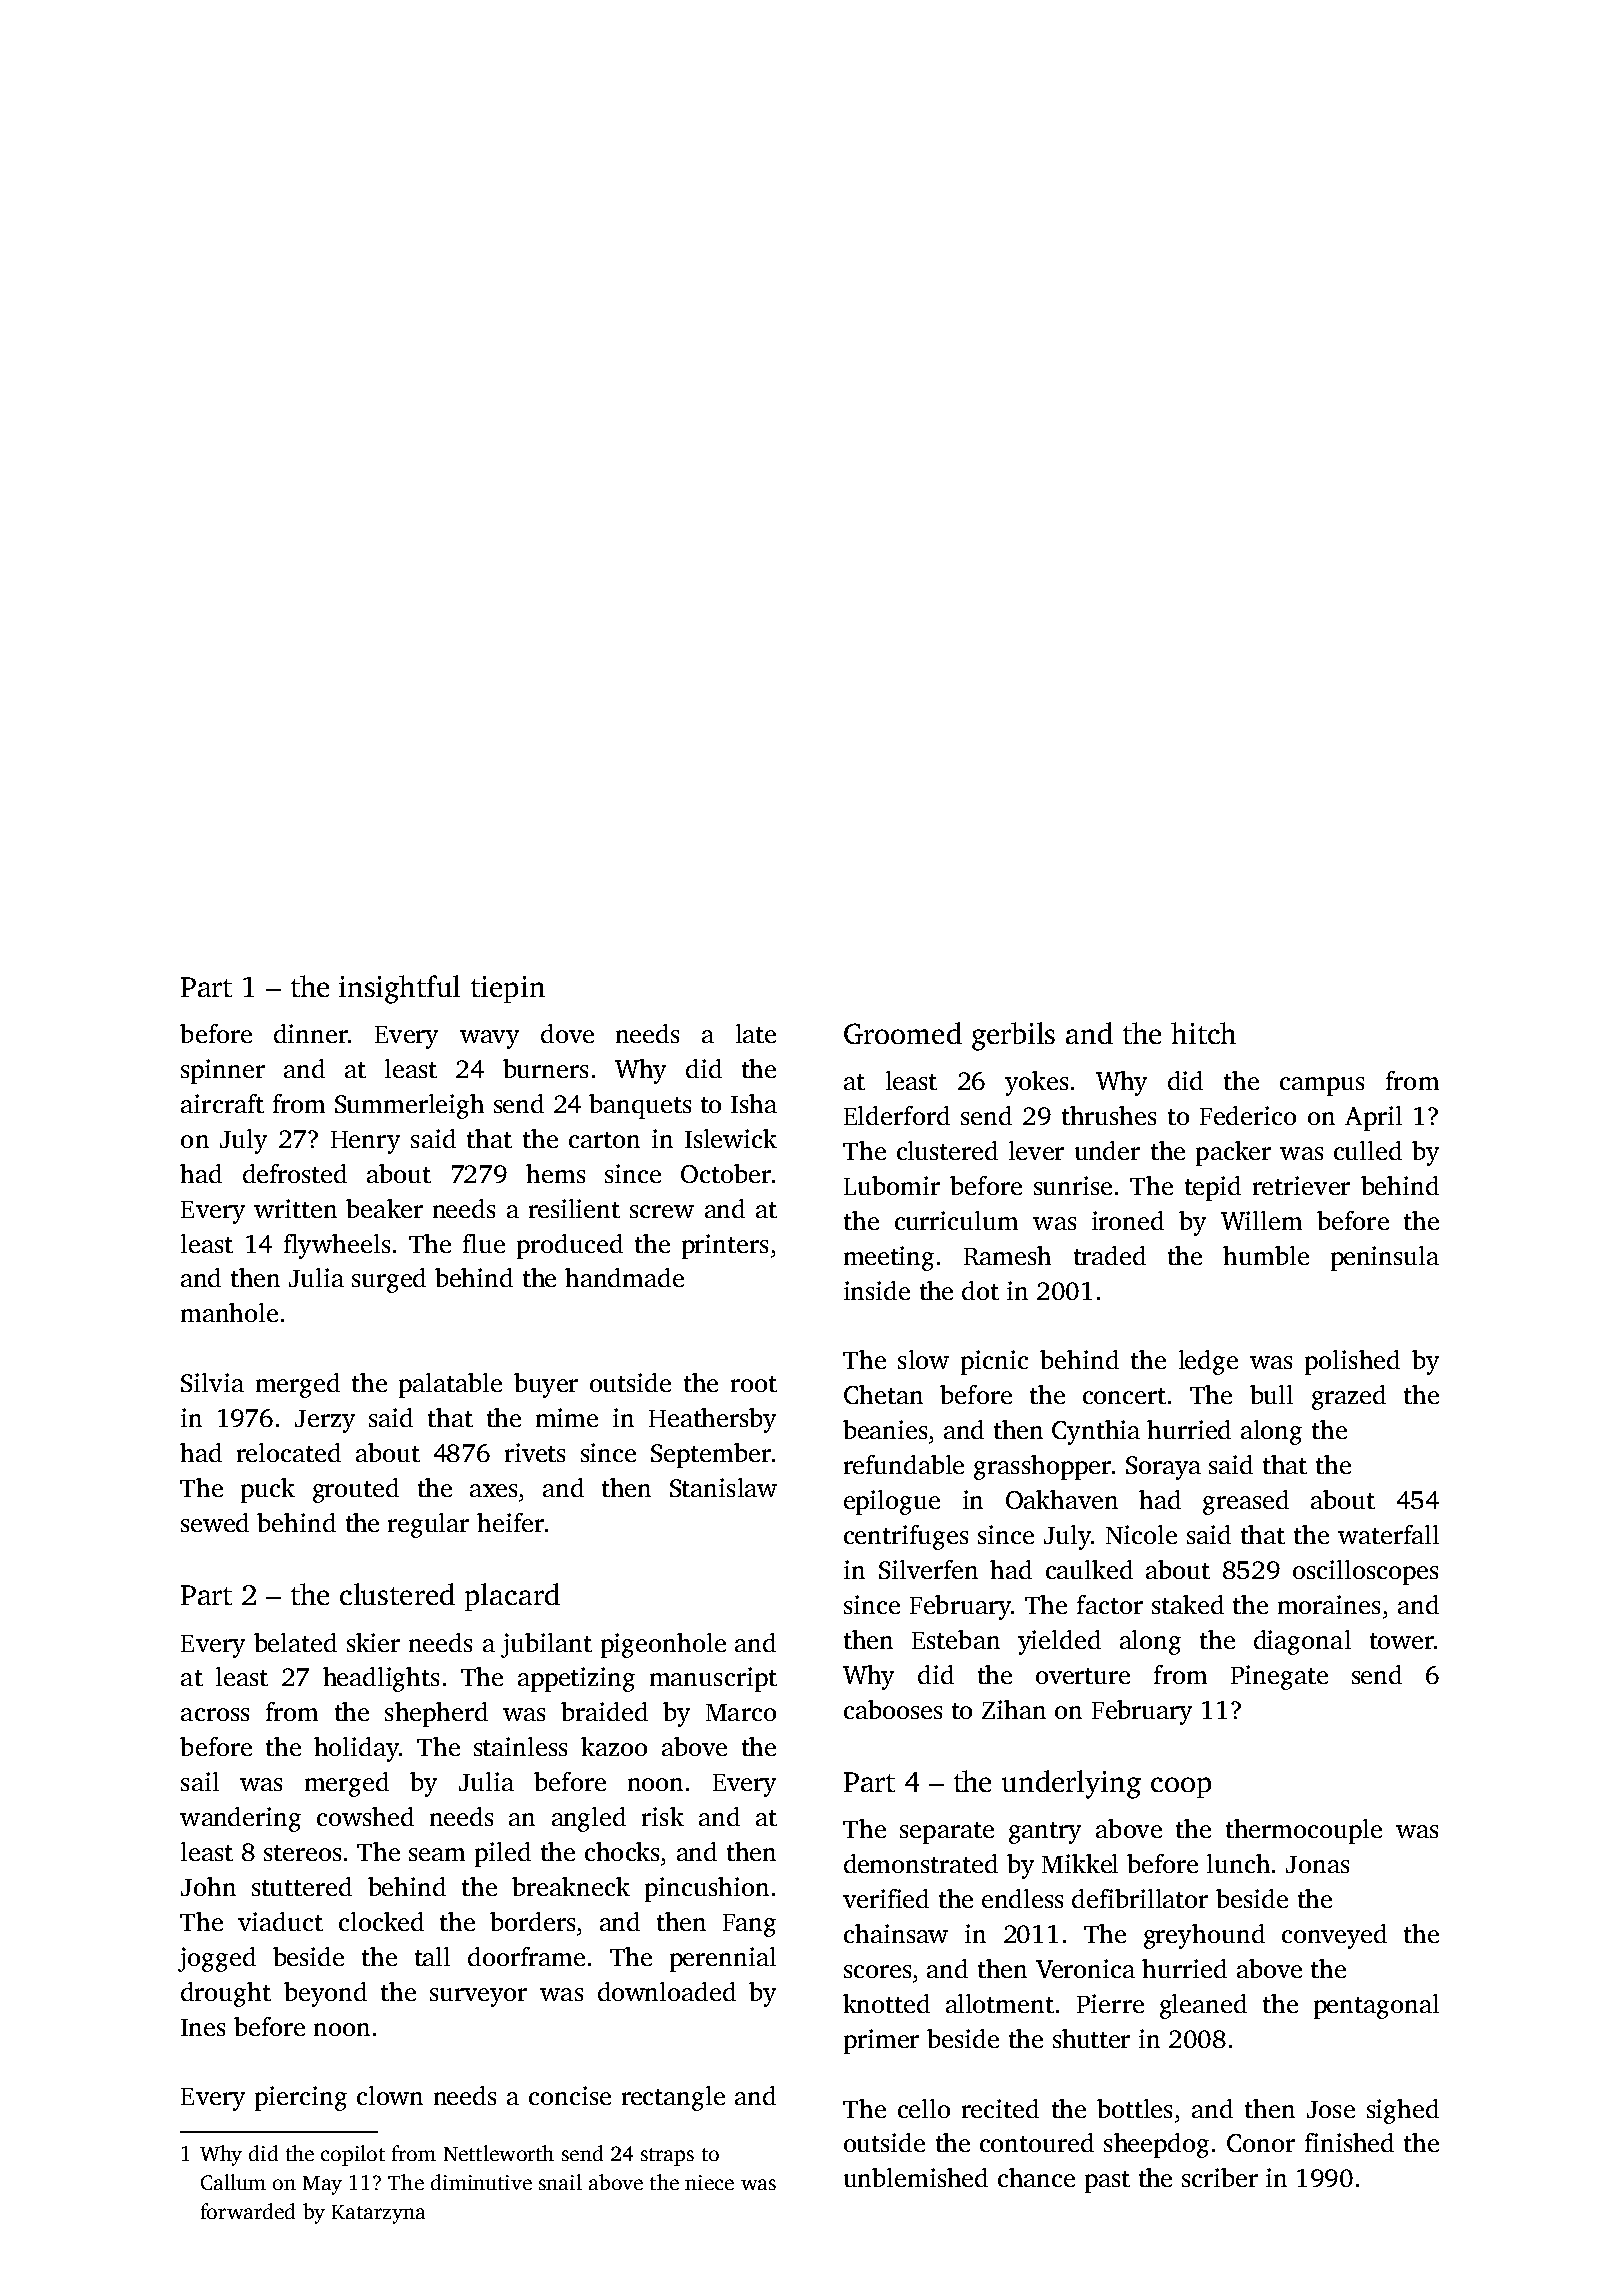 The image size is (1620, 2292). What do you see at coordinates (1304, 1831) in the document?
I see `thermocouple` at bounding box center [1304, 1831].
